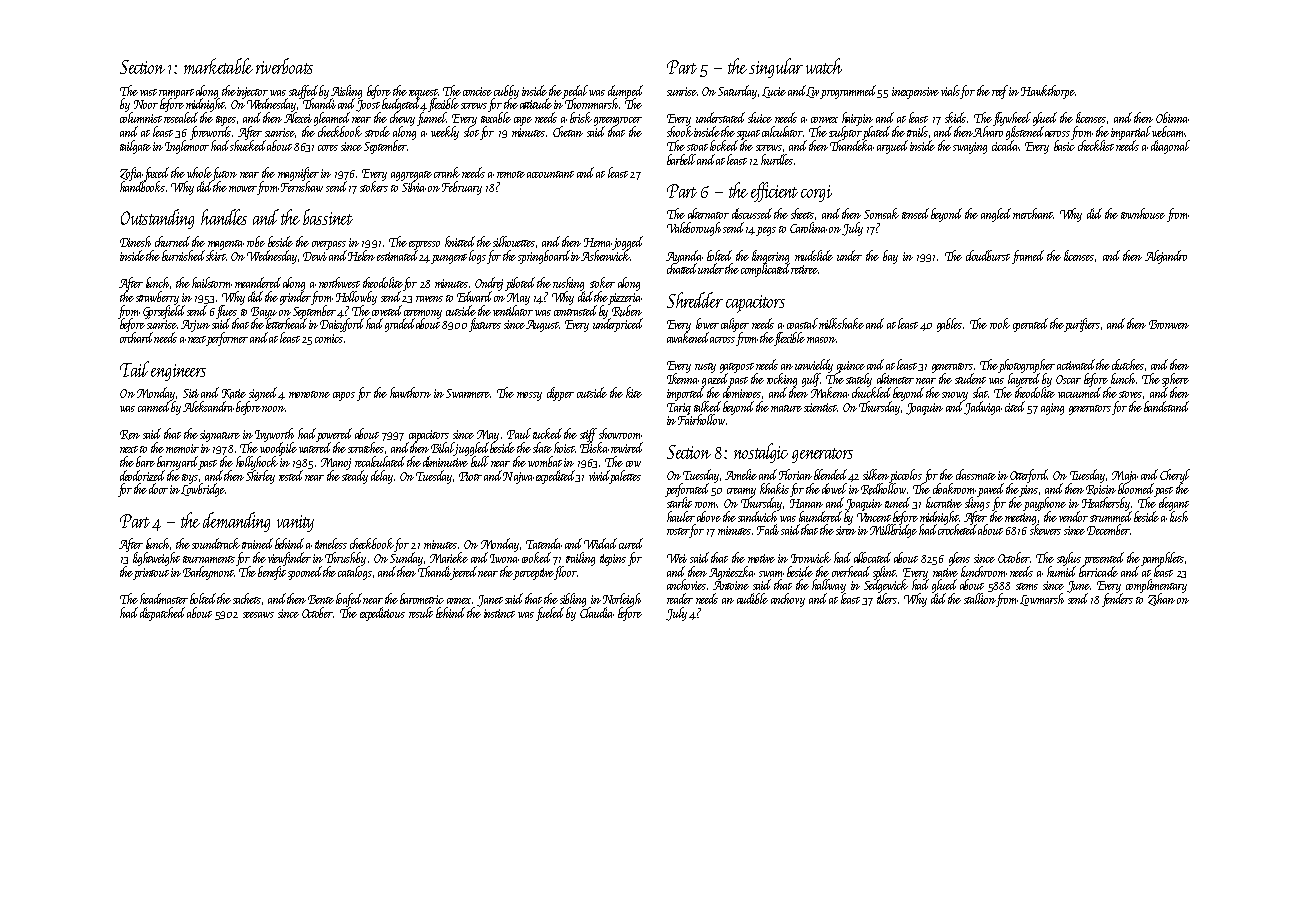  I want to click on talked, so click(707, 406).
